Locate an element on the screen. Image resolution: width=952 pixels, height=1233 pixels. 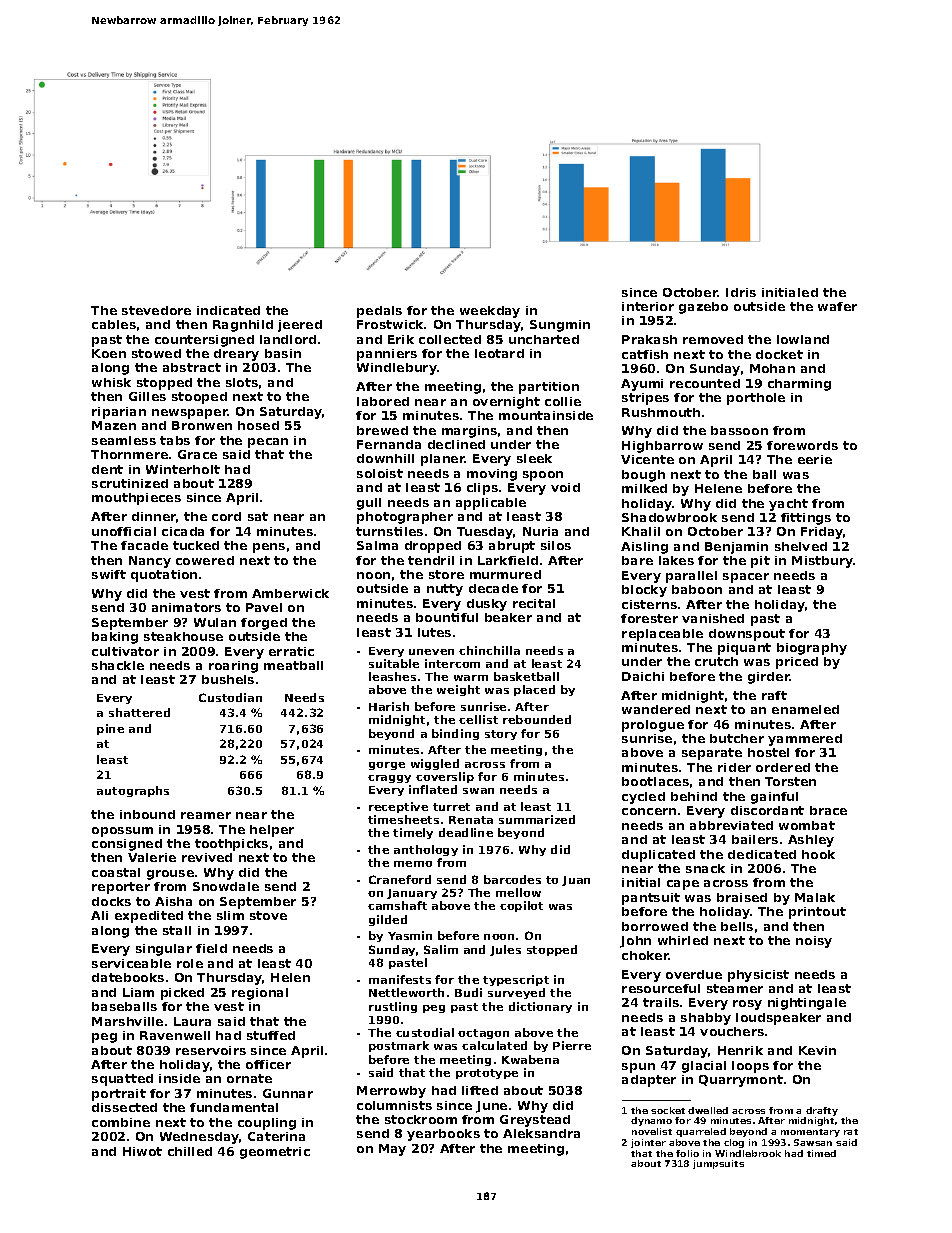
stevedore is located at coordinates (156, 310).
